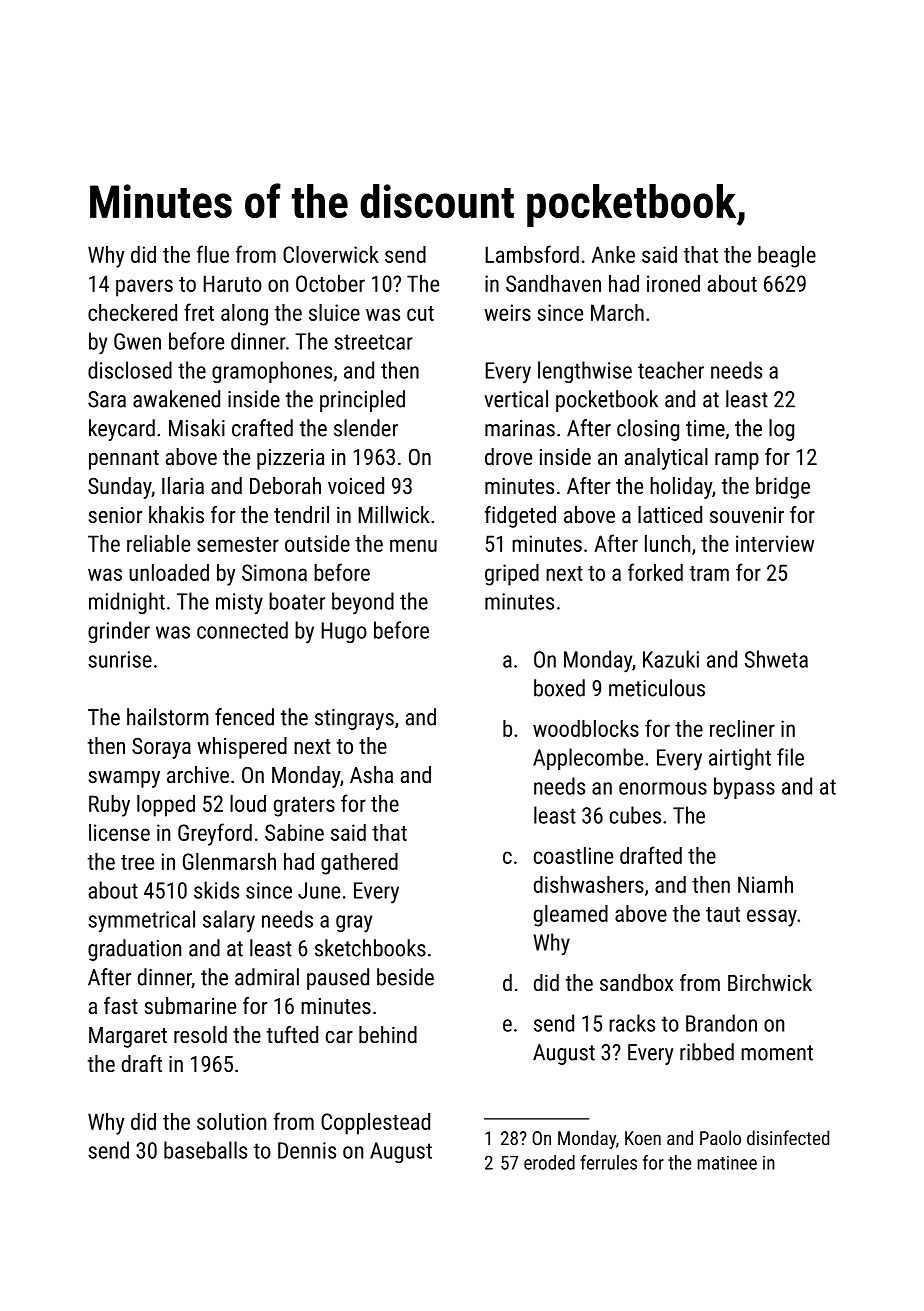 The image size is (924, 1311). What do you see at coordinates (512, 575) in the image?
I see `griped` at bounding box center [512, 575].
